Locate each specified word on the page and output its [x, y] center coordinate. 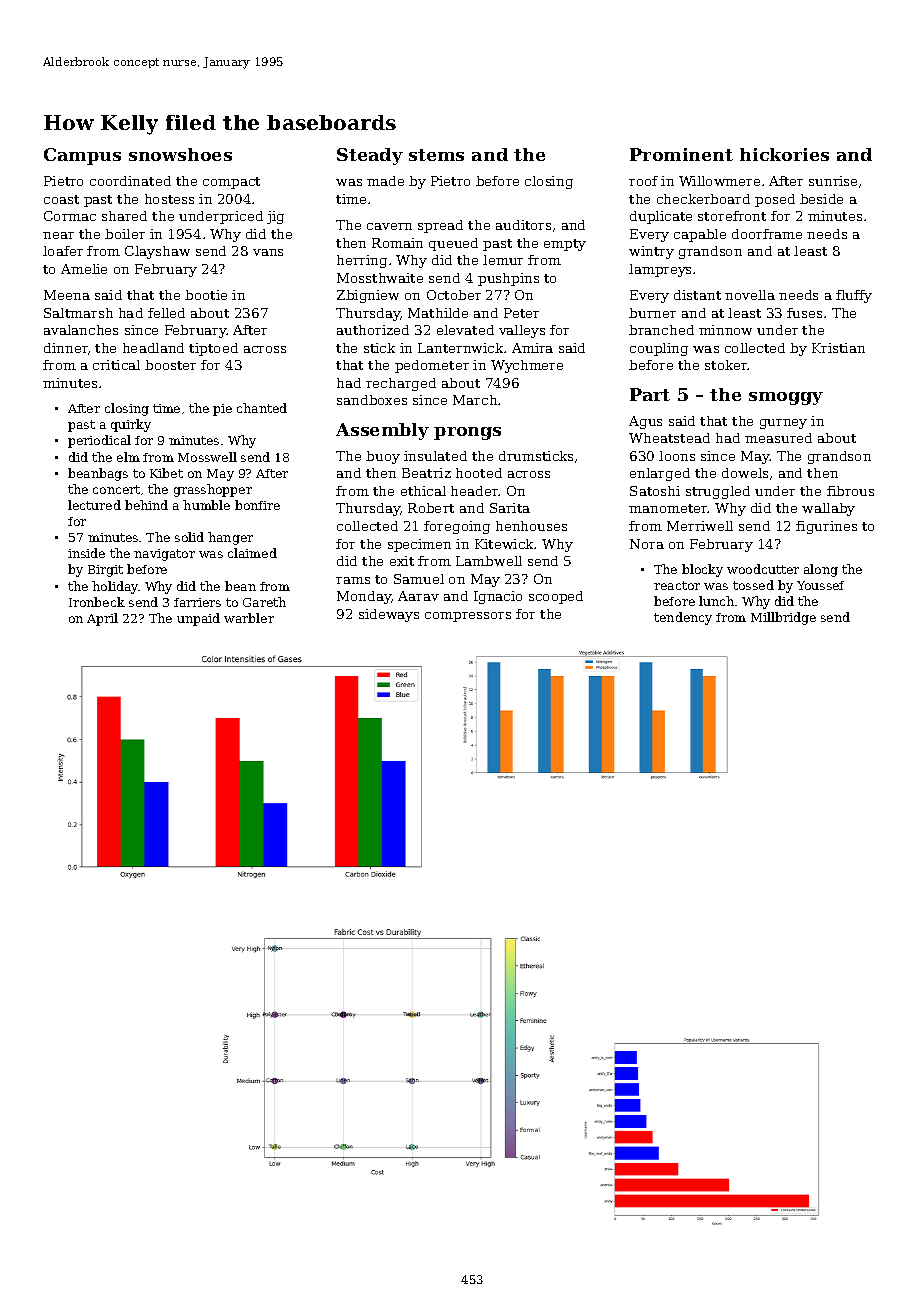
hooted [479, 473]
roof [643, 181]
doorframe [767, 234]
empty [565, 245]
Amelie [84, 269]
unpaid [198, 619]
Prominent [681, 154]
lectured [94, 505]
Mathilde [438, 313]
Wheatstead [669, 438]
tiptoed [213, 349]
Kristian [838, 348]
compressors [468, 617]
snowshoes [180, 154]
